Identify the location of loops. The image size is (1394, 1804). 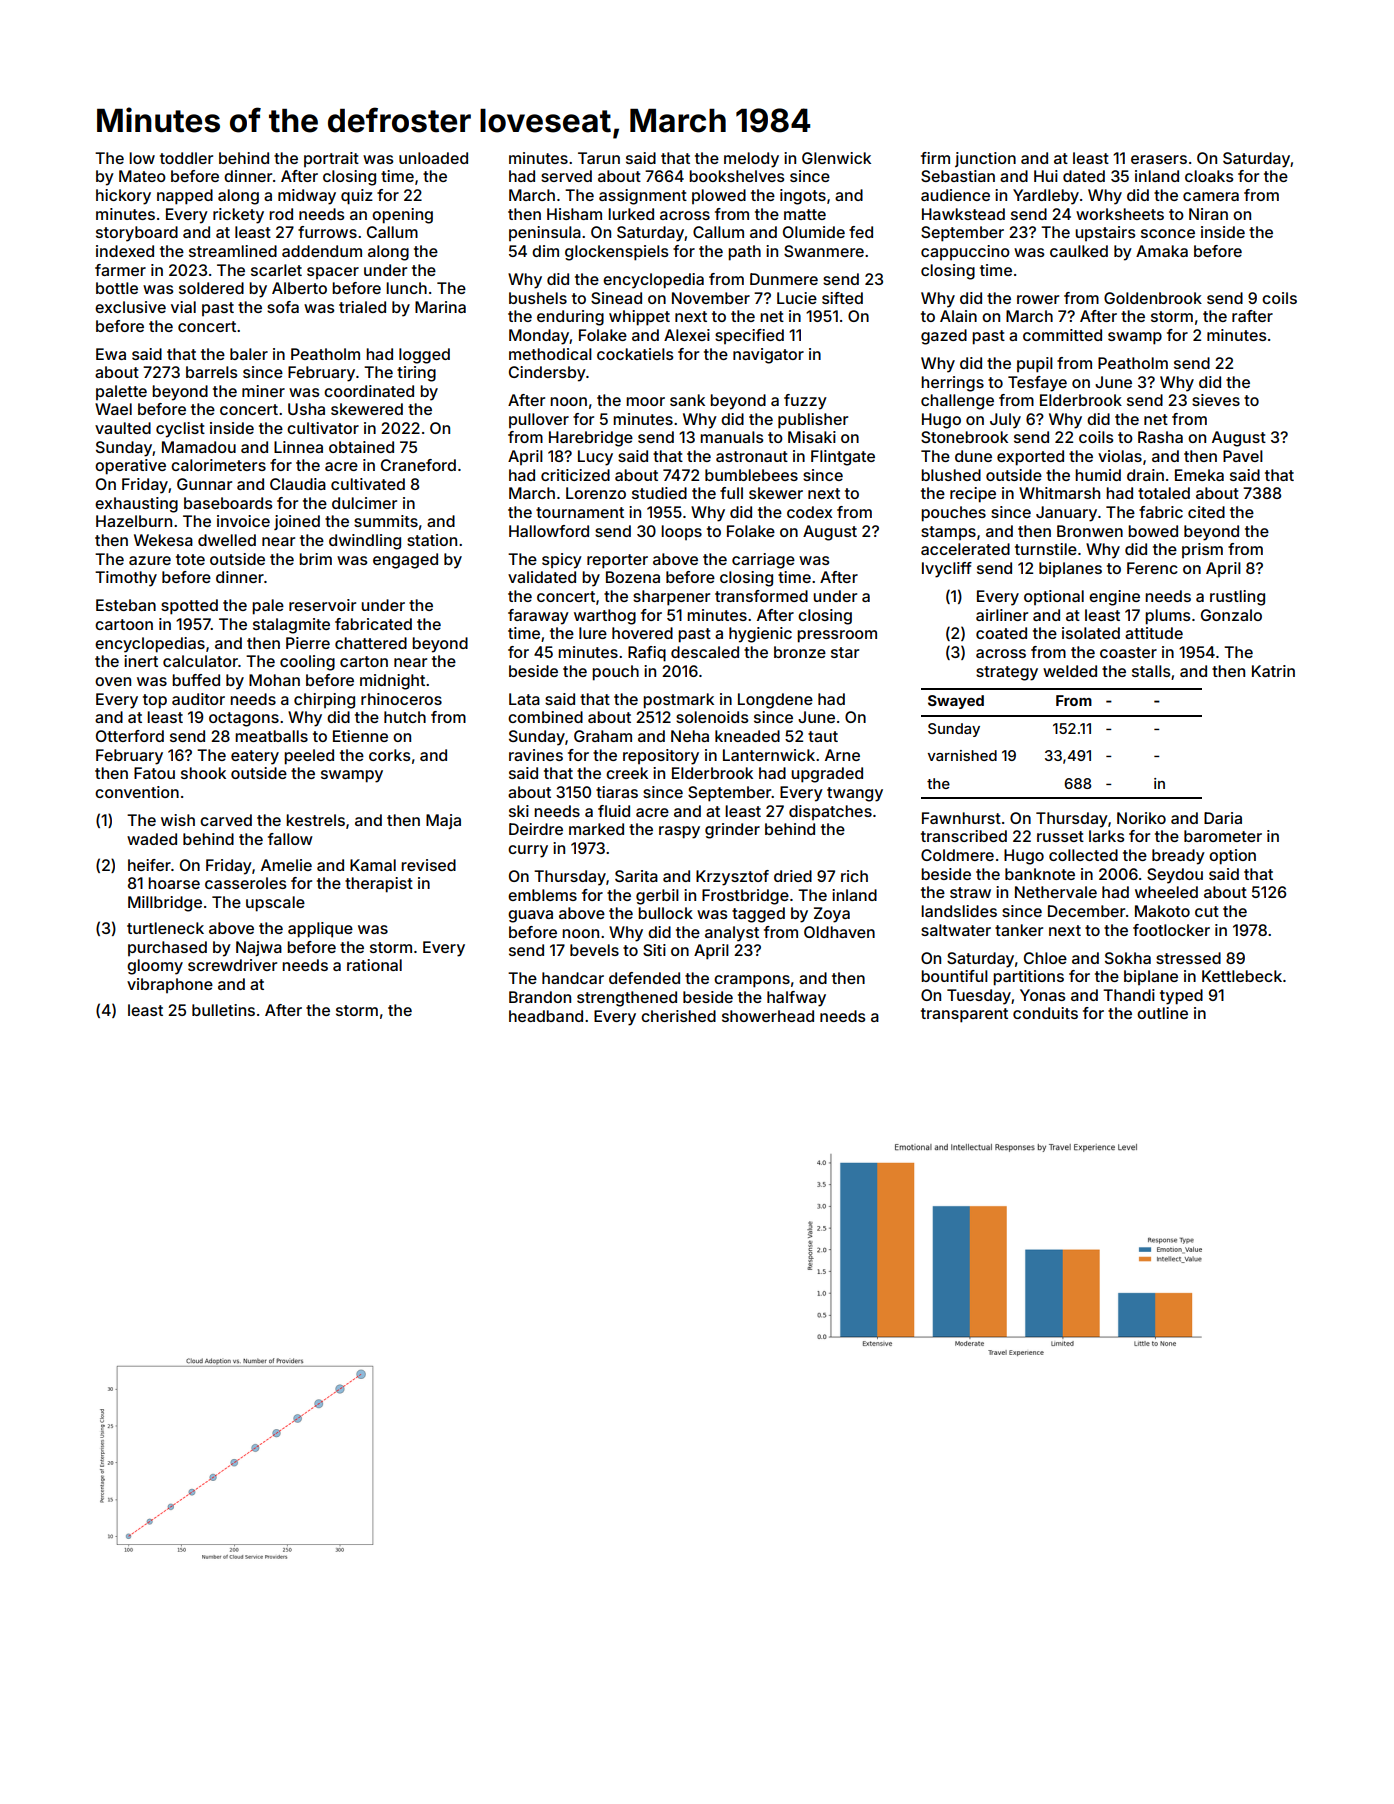
(681, 532).
